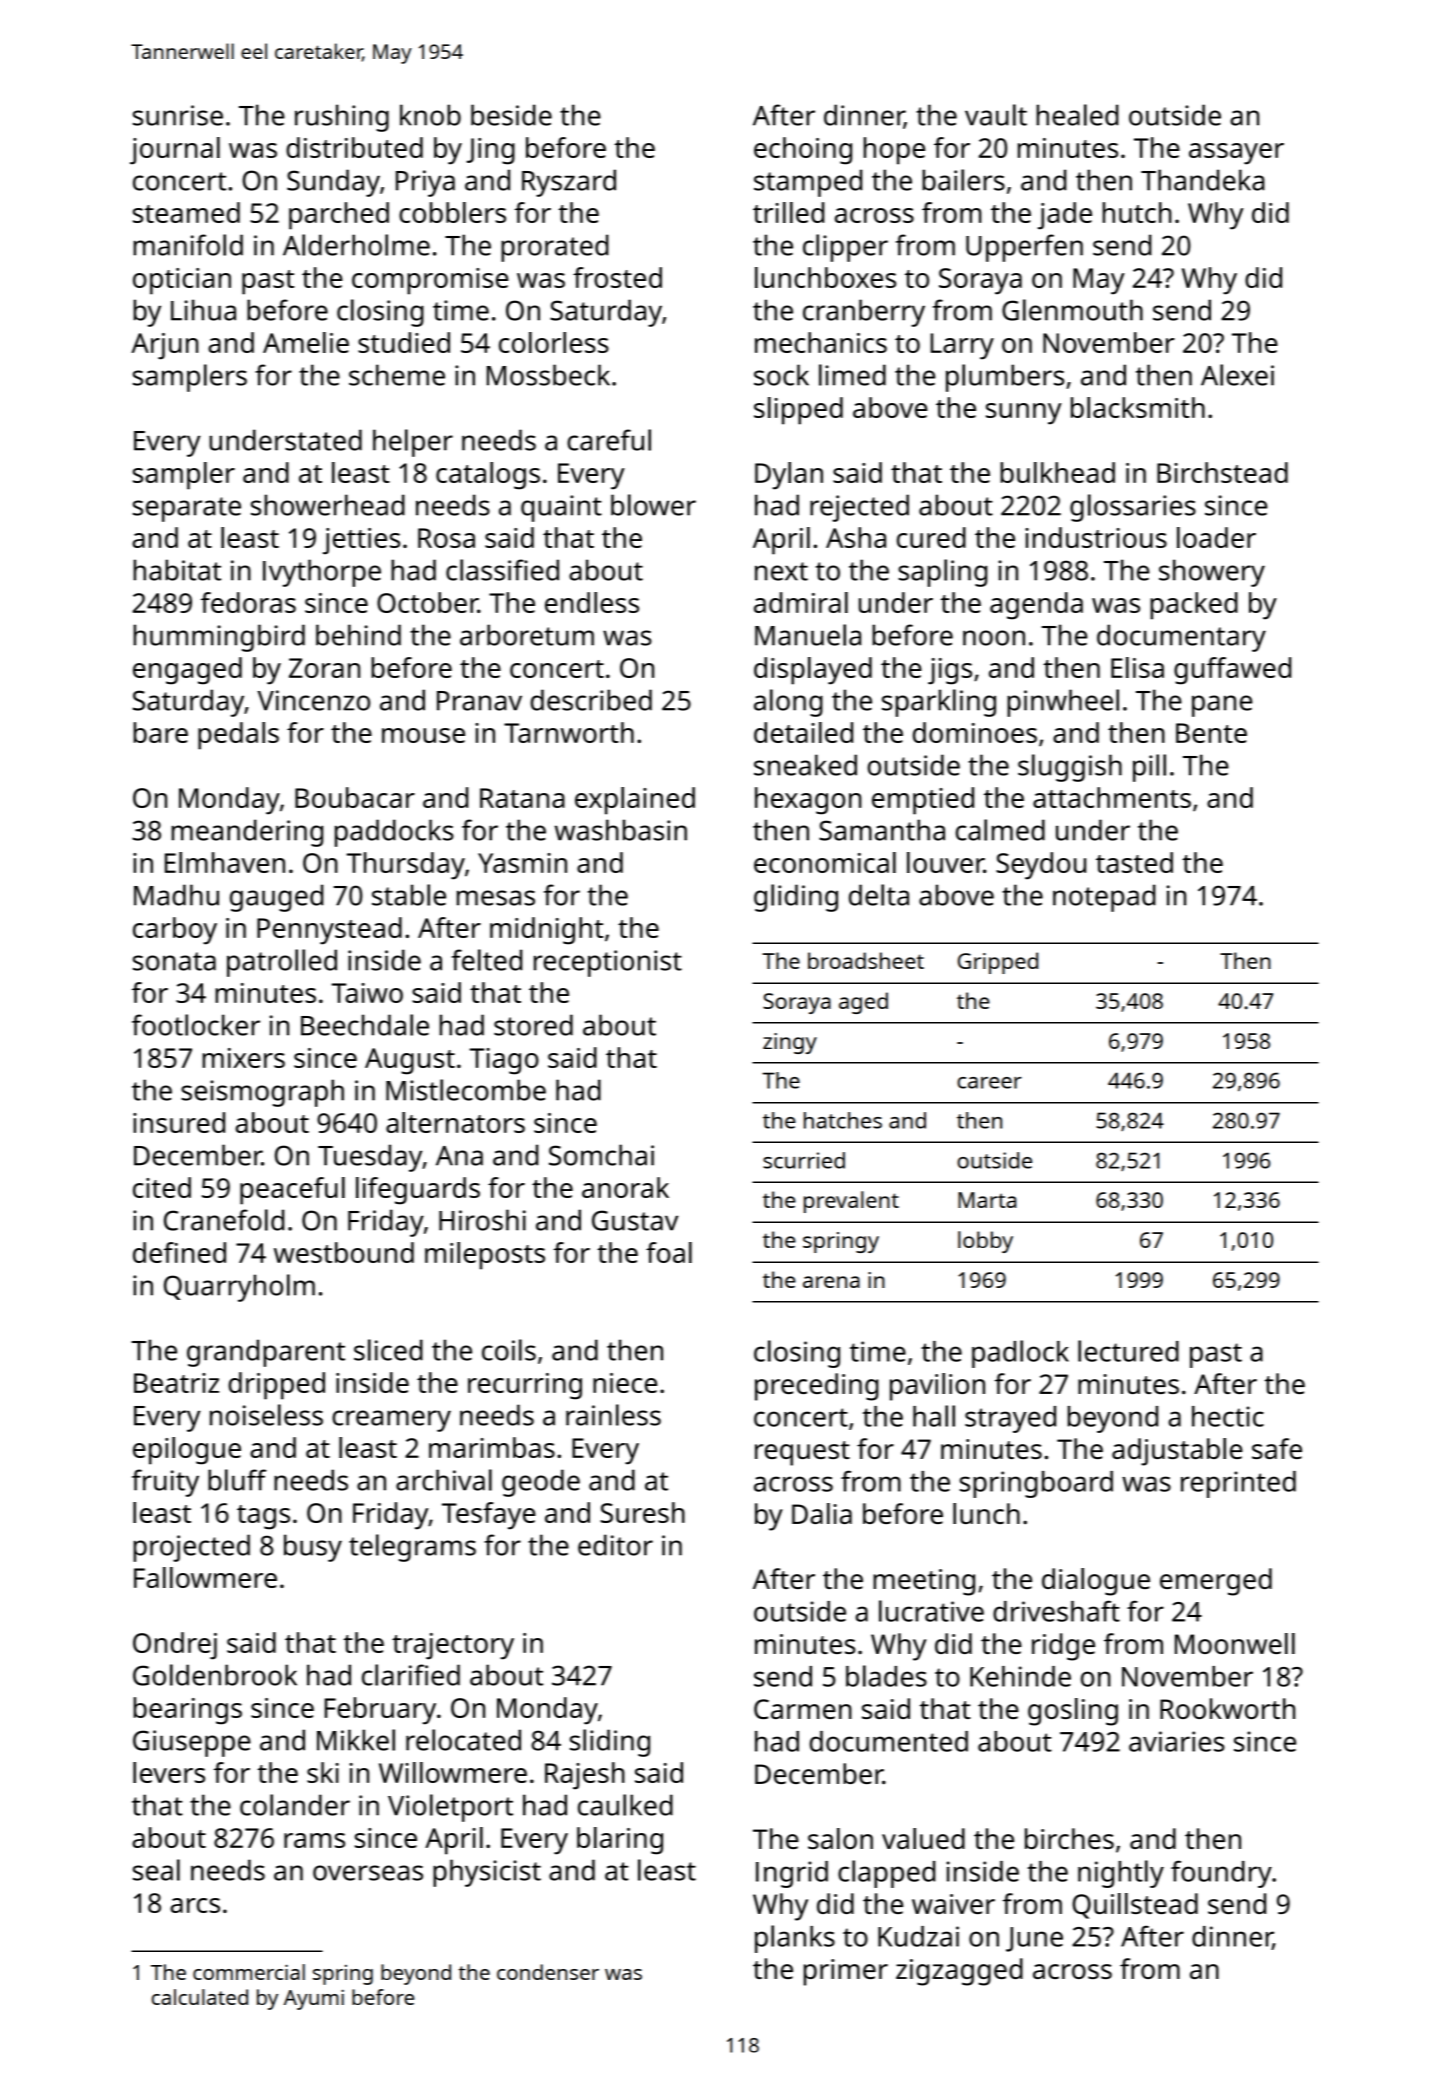  Describe the element at coordinates (1077, 115) in the screenshot. I see `healed` at that location.
